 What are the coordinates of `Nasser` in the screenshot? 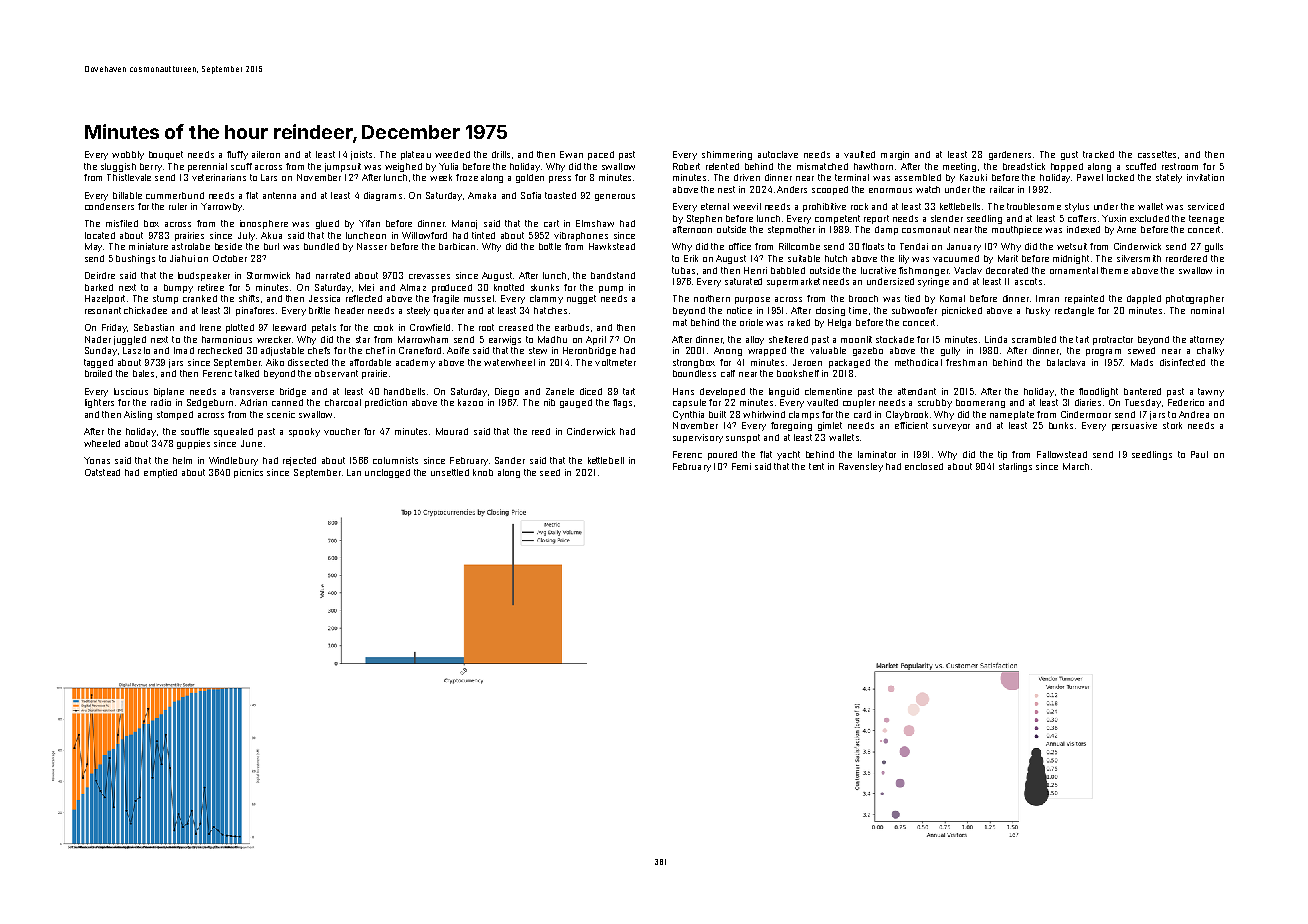 It's located at (372, 246).
